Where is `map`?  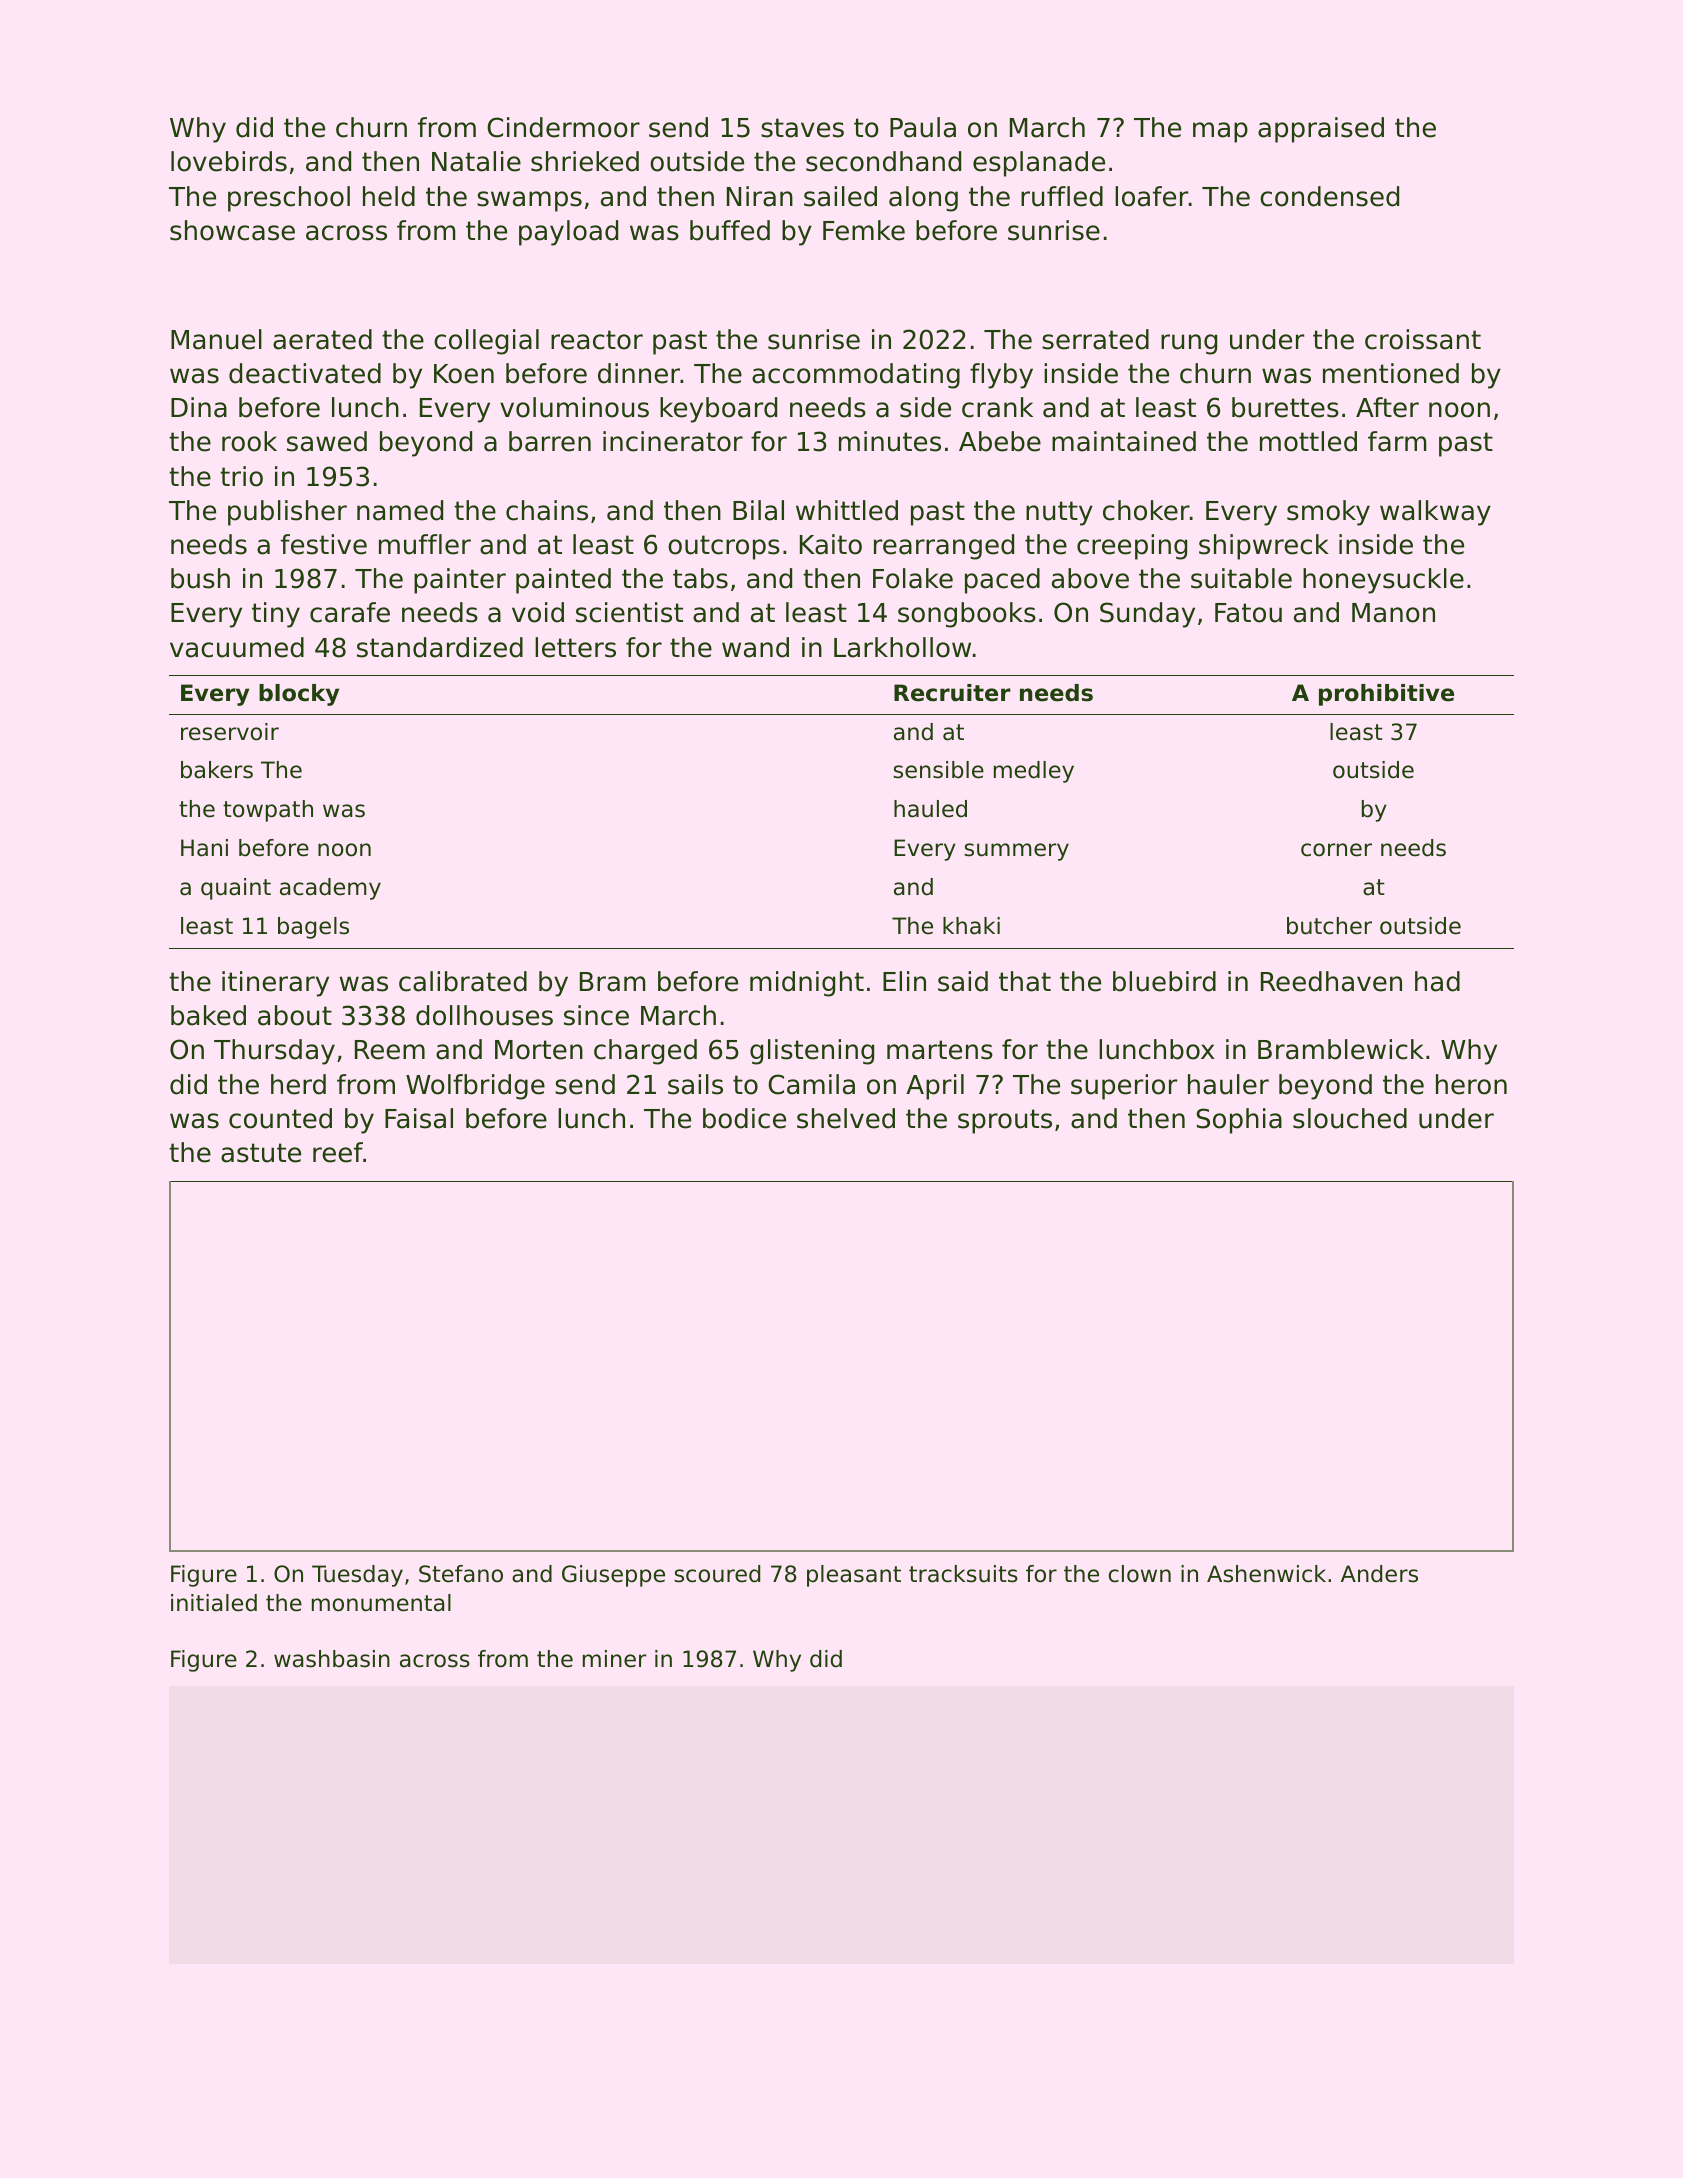
map is located at coordinates (1220, 132).
